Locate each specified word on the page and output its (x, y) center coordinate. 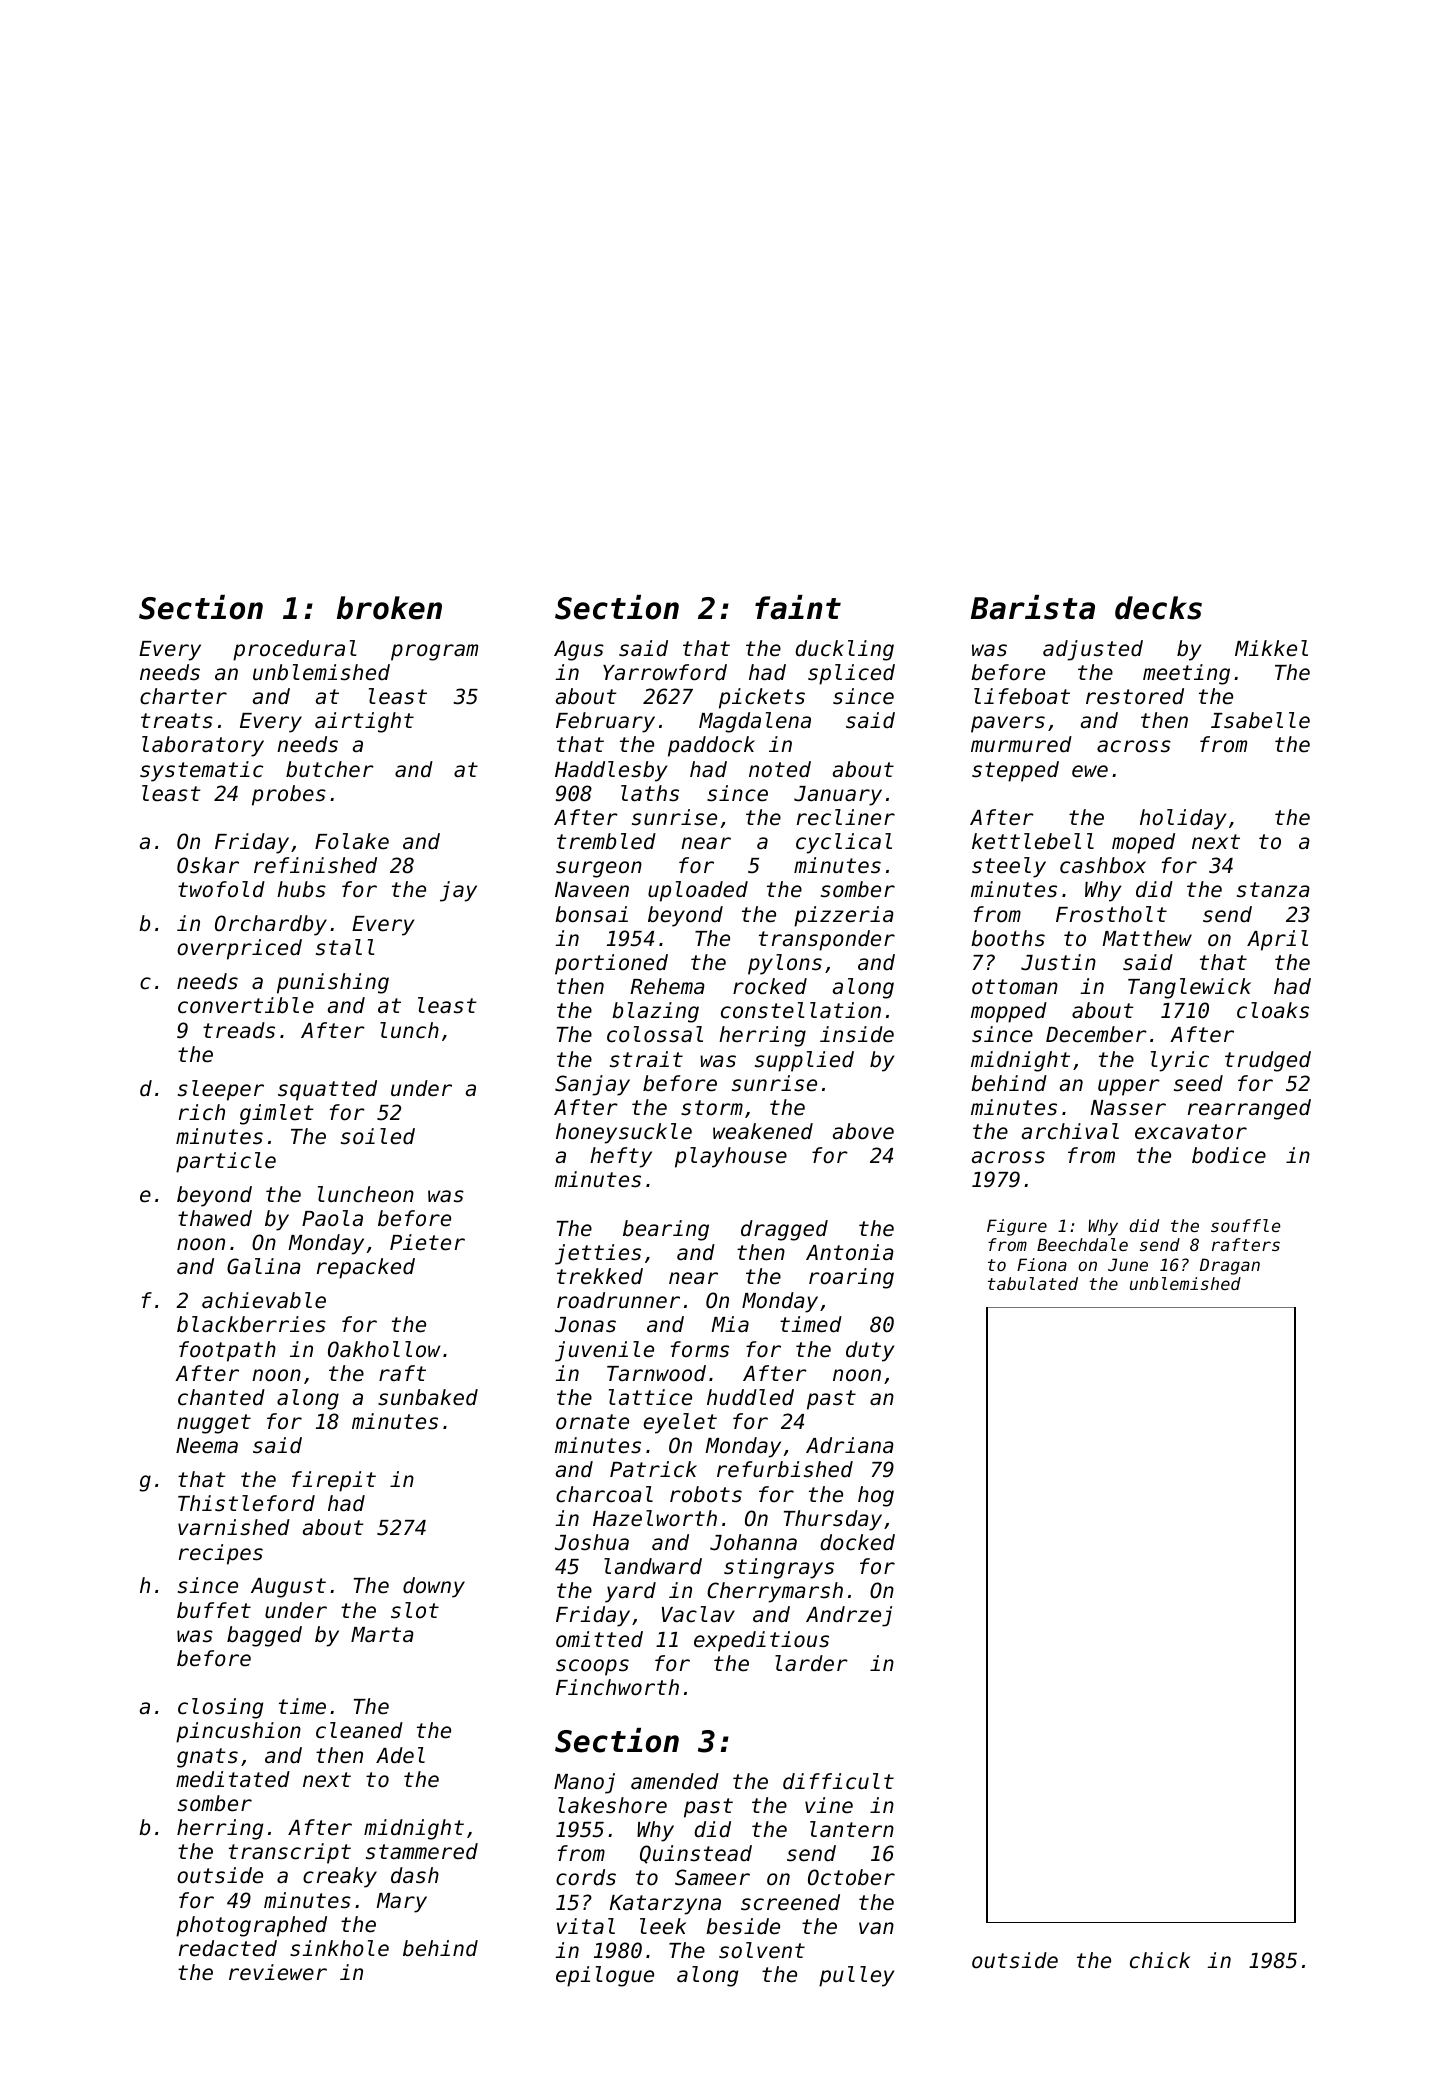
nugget (214, 1424)
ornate (592, 1422)
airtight (364, 722)
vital (586, 1926)
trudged (1268, 1061)
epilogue (605, 1976)
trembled (606, 841)
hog (876, 1496)
